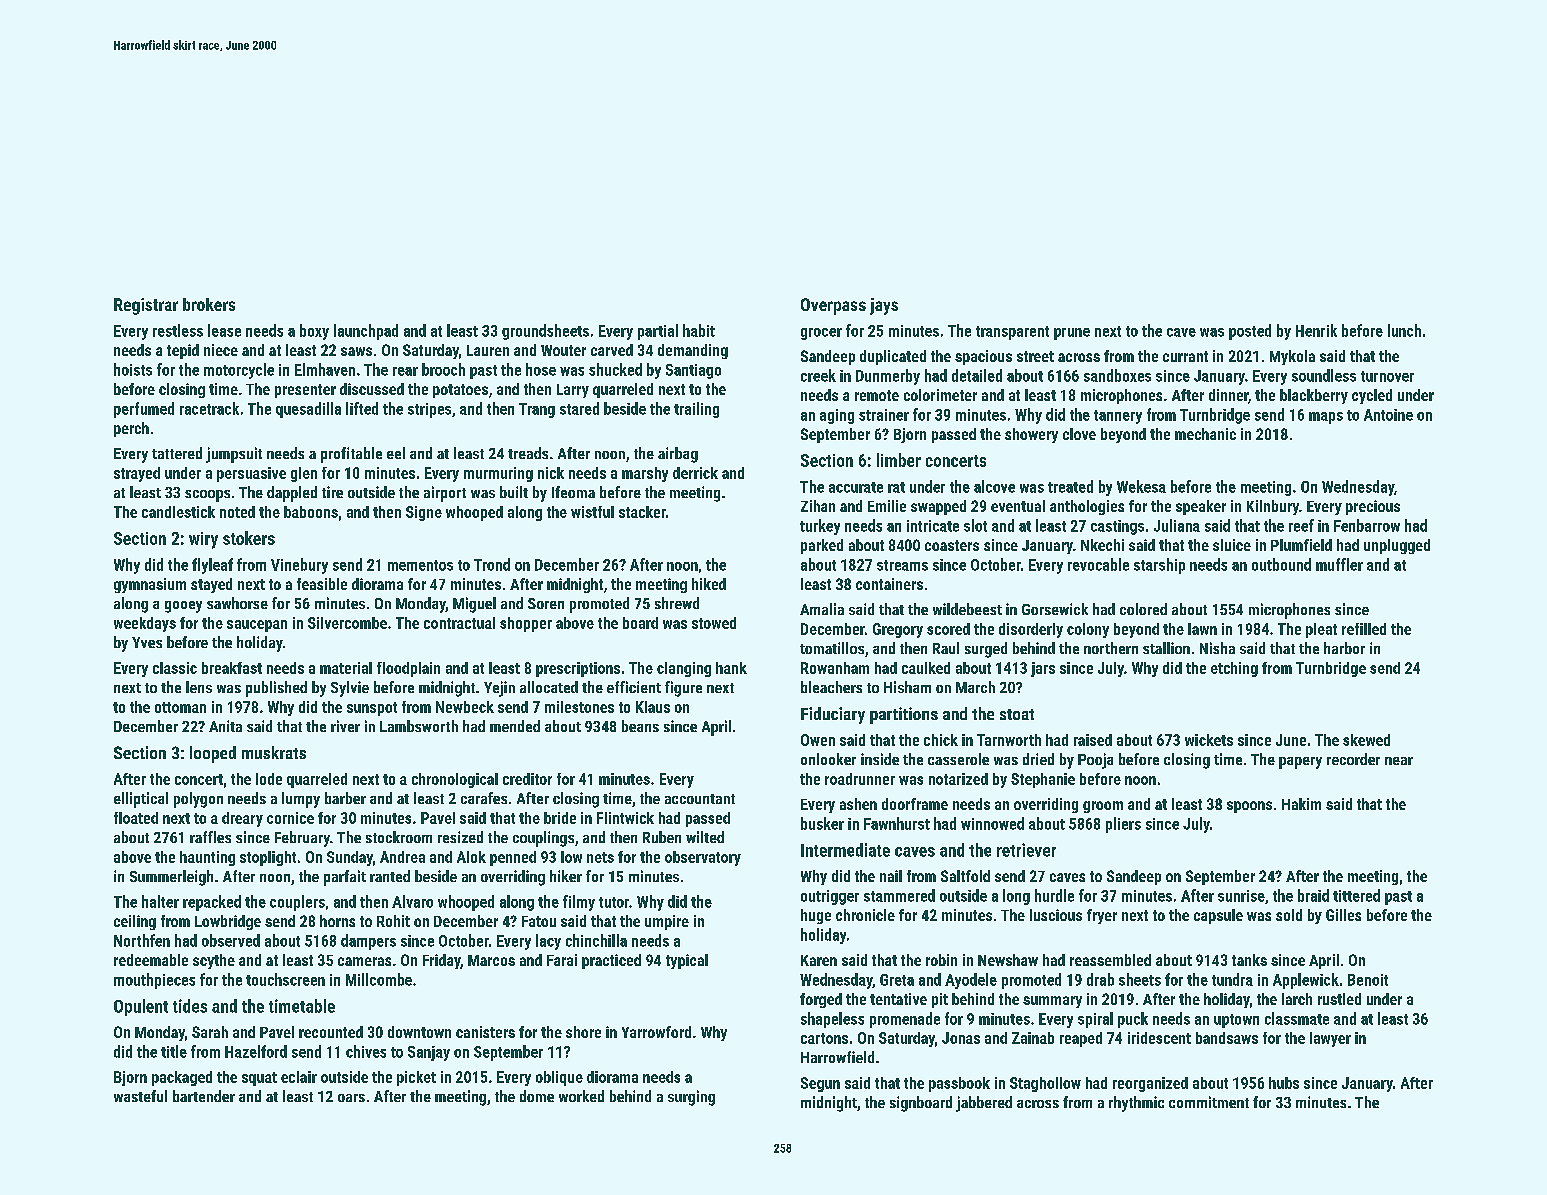  I want to click on partial, so click(658, 332).
